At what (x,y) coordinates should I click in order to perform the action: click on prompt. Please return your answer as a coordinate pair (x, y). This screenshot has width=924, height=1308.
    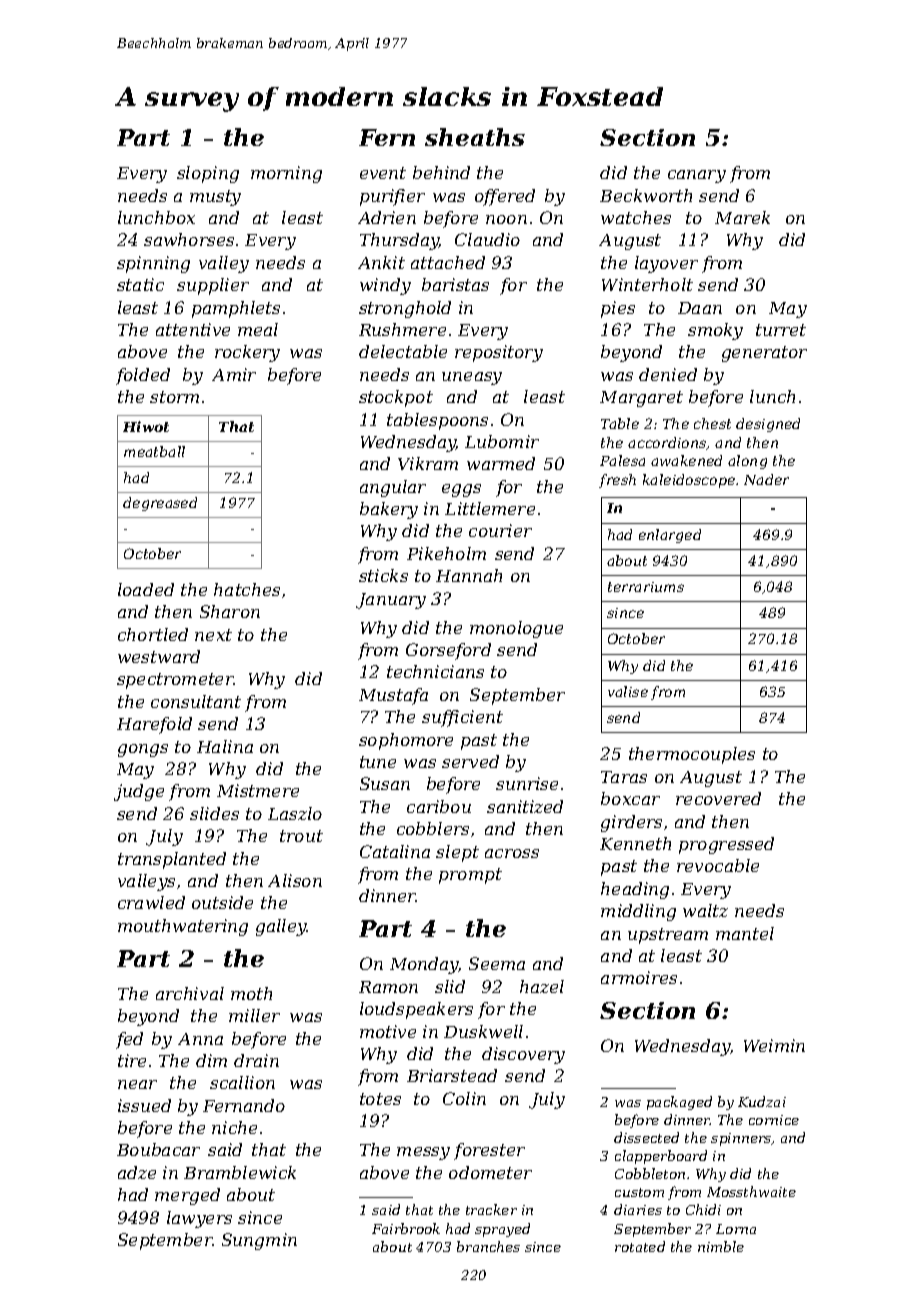
    Looking at the image, I should click on (470, 876).
